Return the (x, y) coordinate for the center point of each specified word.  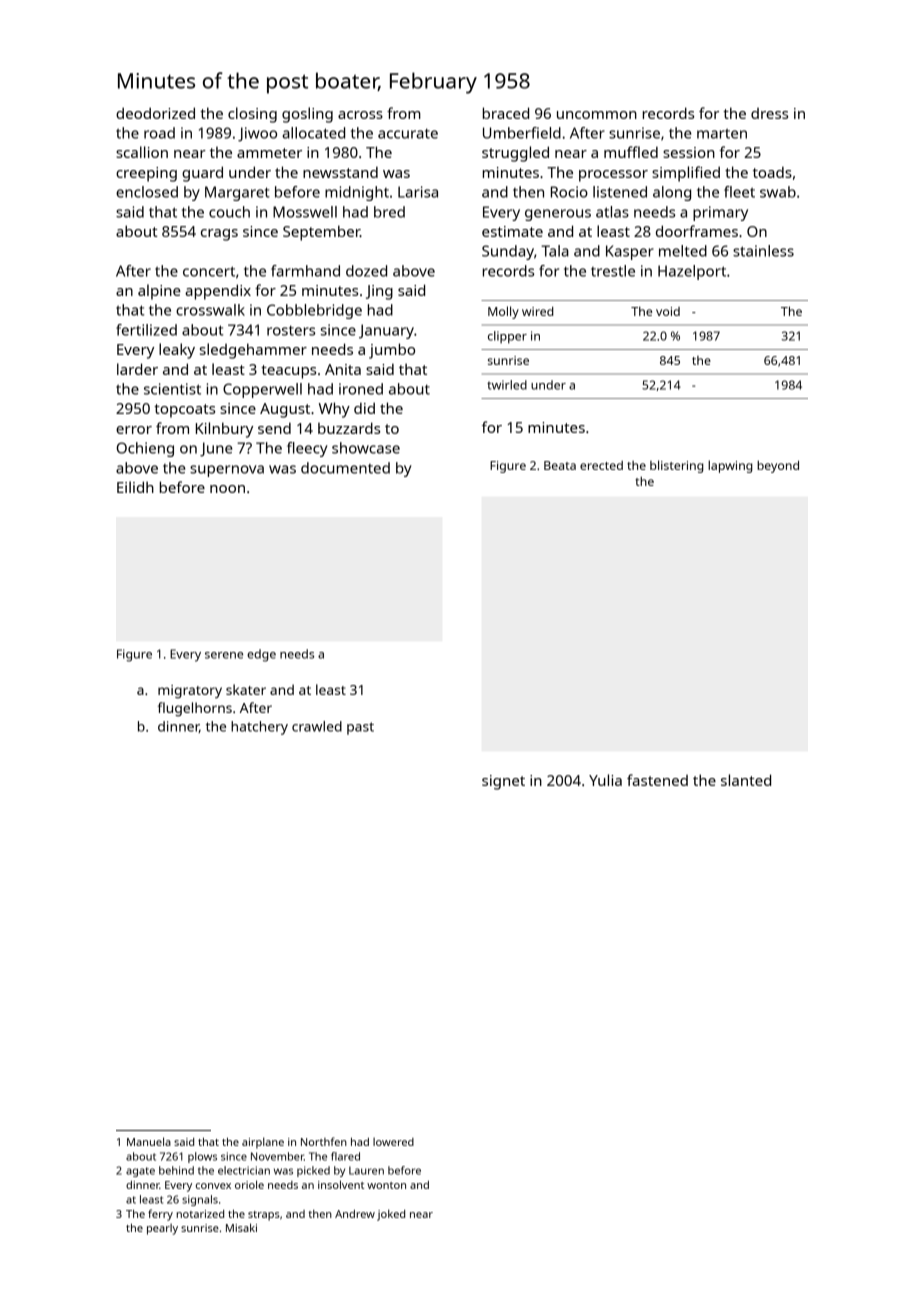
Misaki (241, 1227)
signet (503, 782)
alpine (159, 292)
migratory (190, 692)
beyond (778, 466)
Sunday (508, 252)
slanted (746, 780)
